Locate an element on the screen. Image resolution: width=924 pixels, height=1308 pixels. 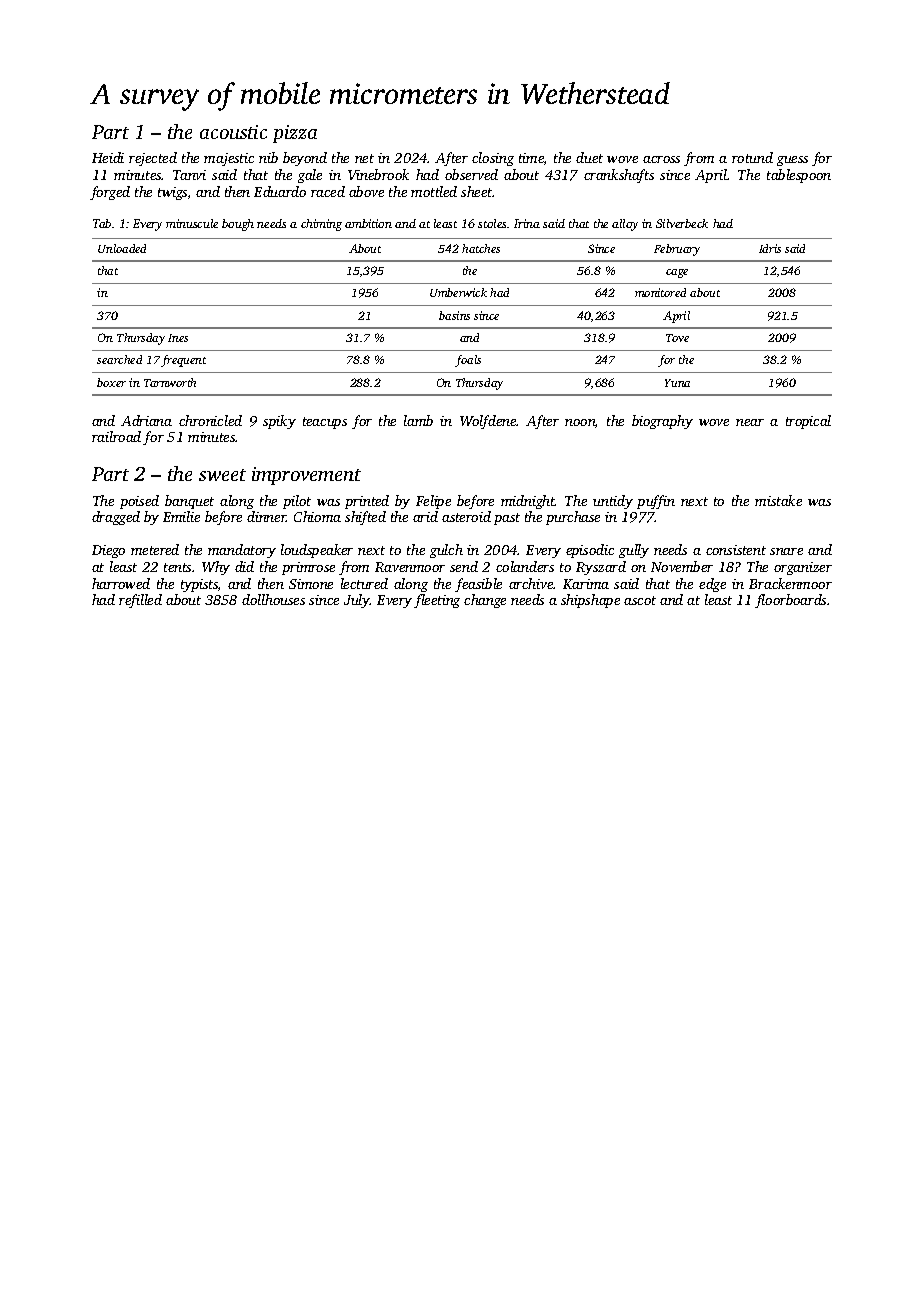
sweet is located at coordinates (222, 475).
